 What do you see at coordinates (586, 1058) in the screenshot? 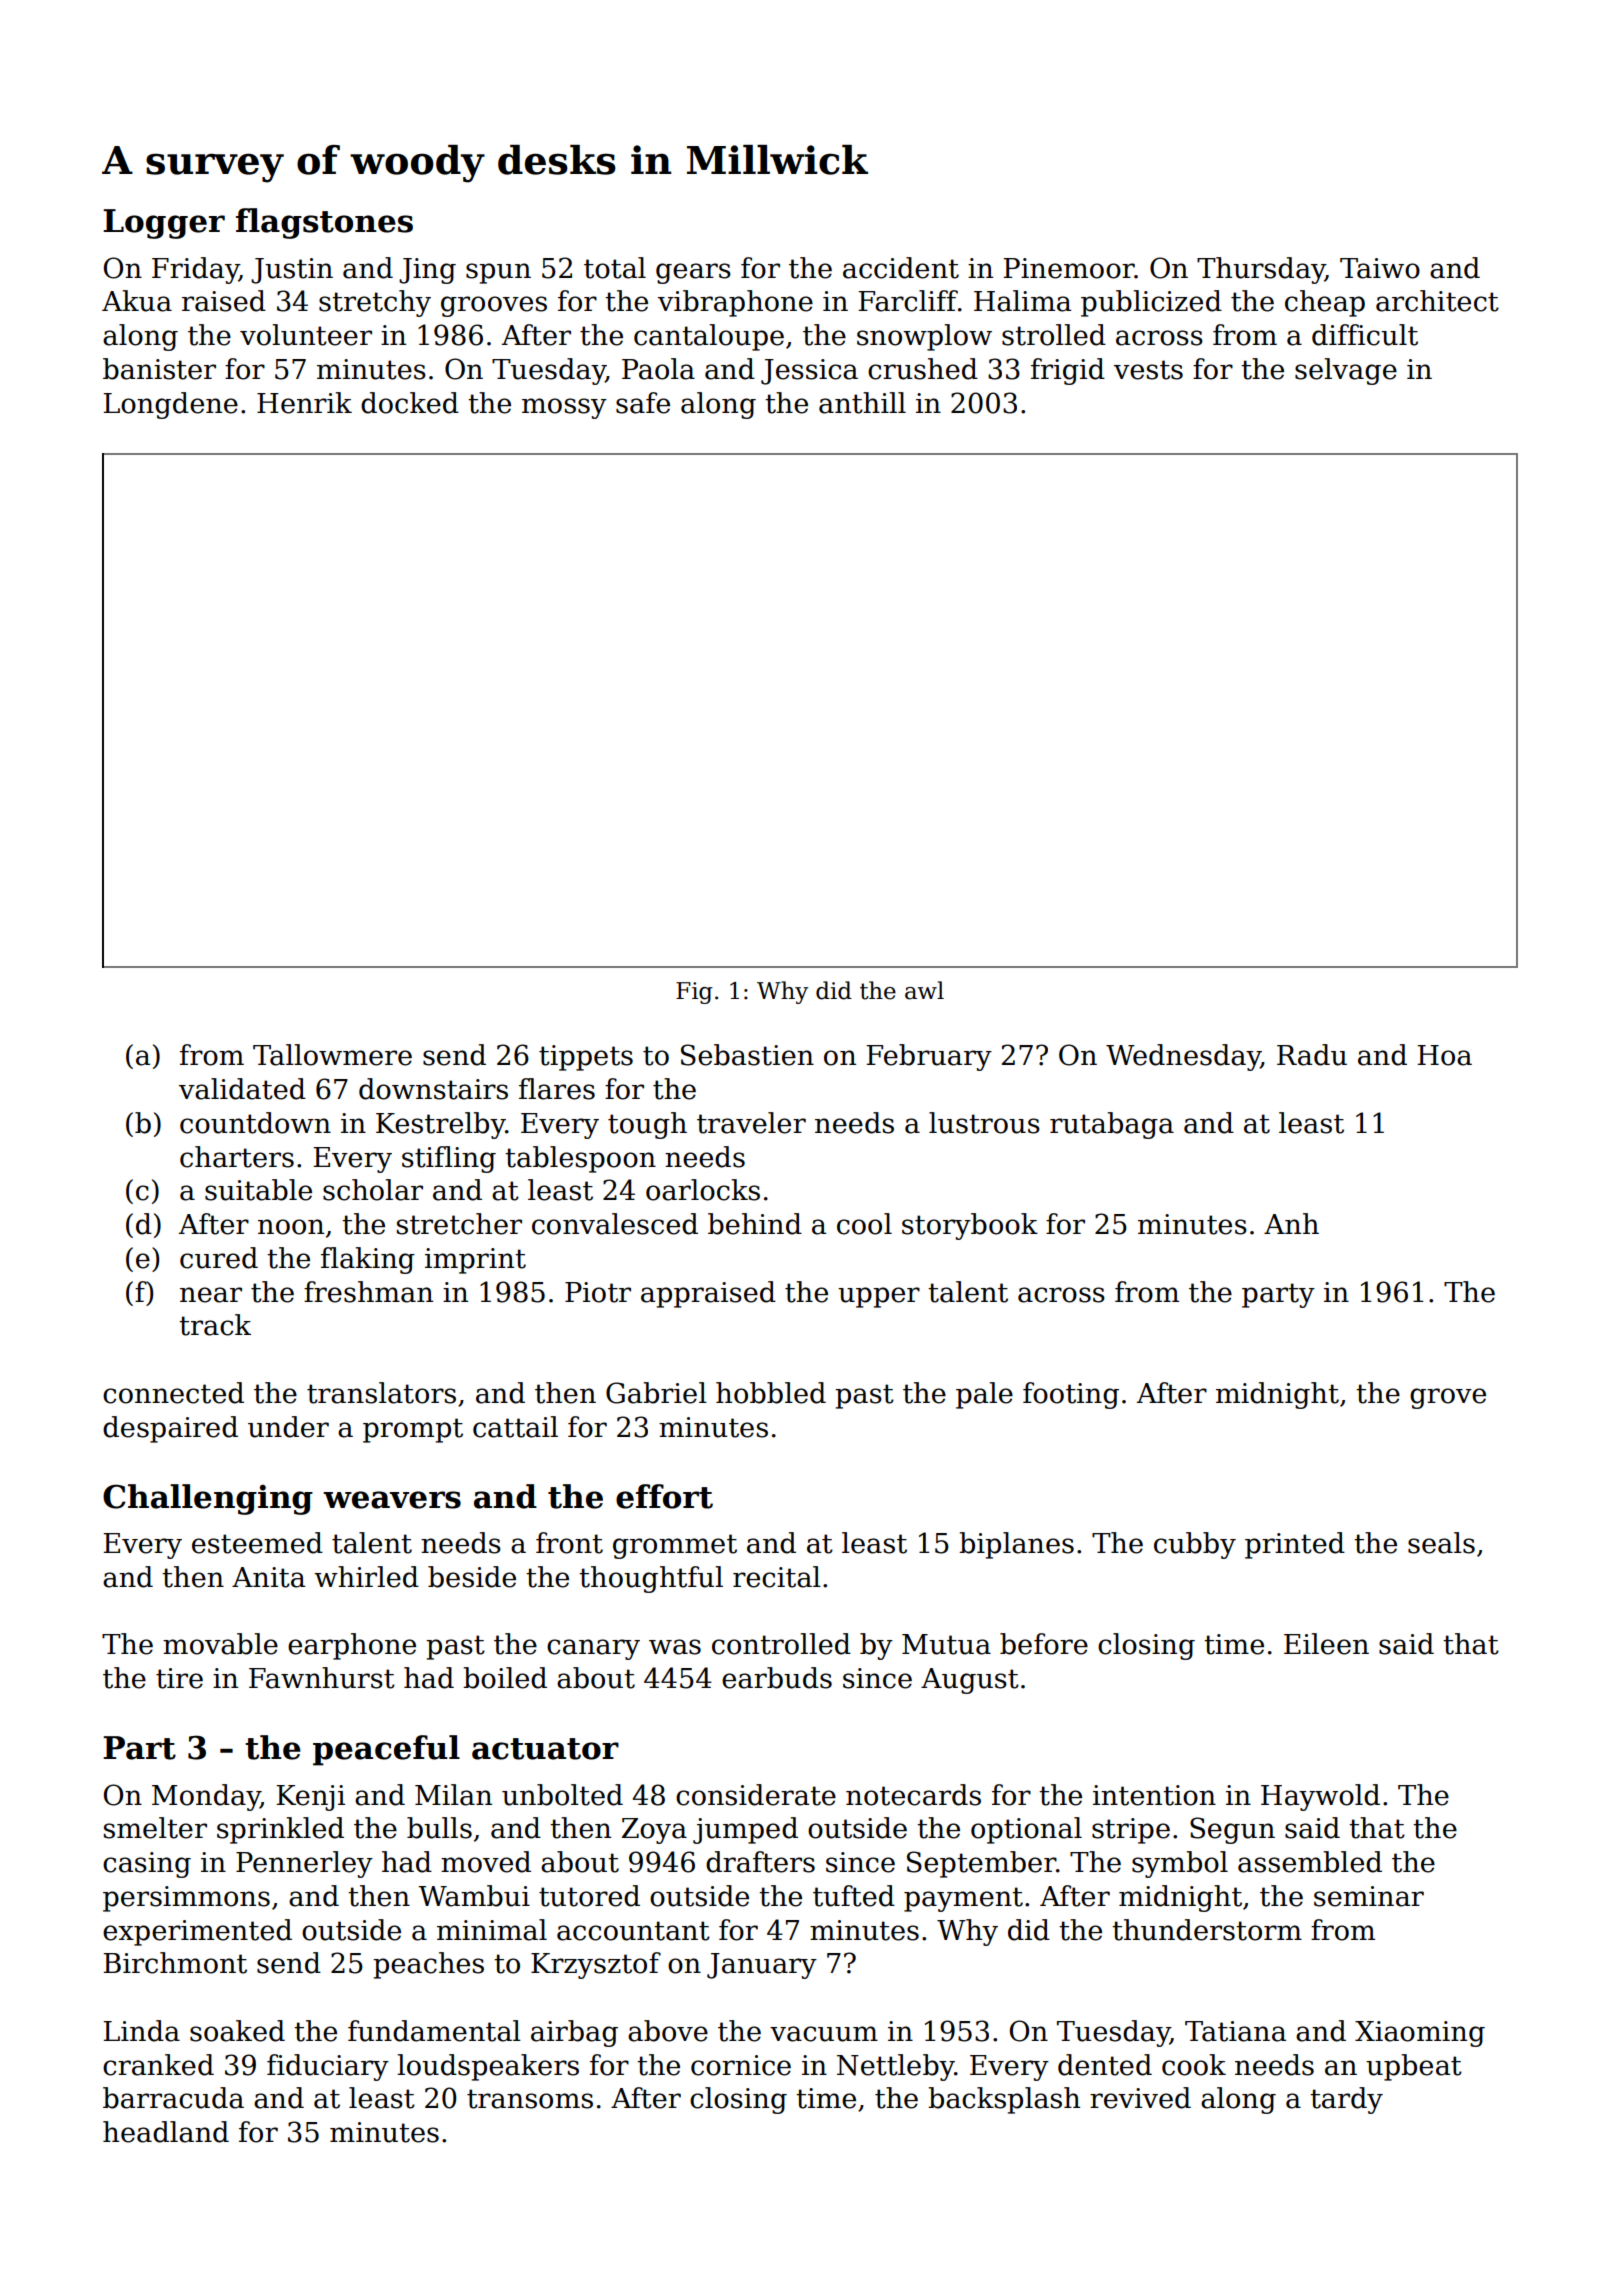
I see `tippets` at bounding box center [586, 1058].
